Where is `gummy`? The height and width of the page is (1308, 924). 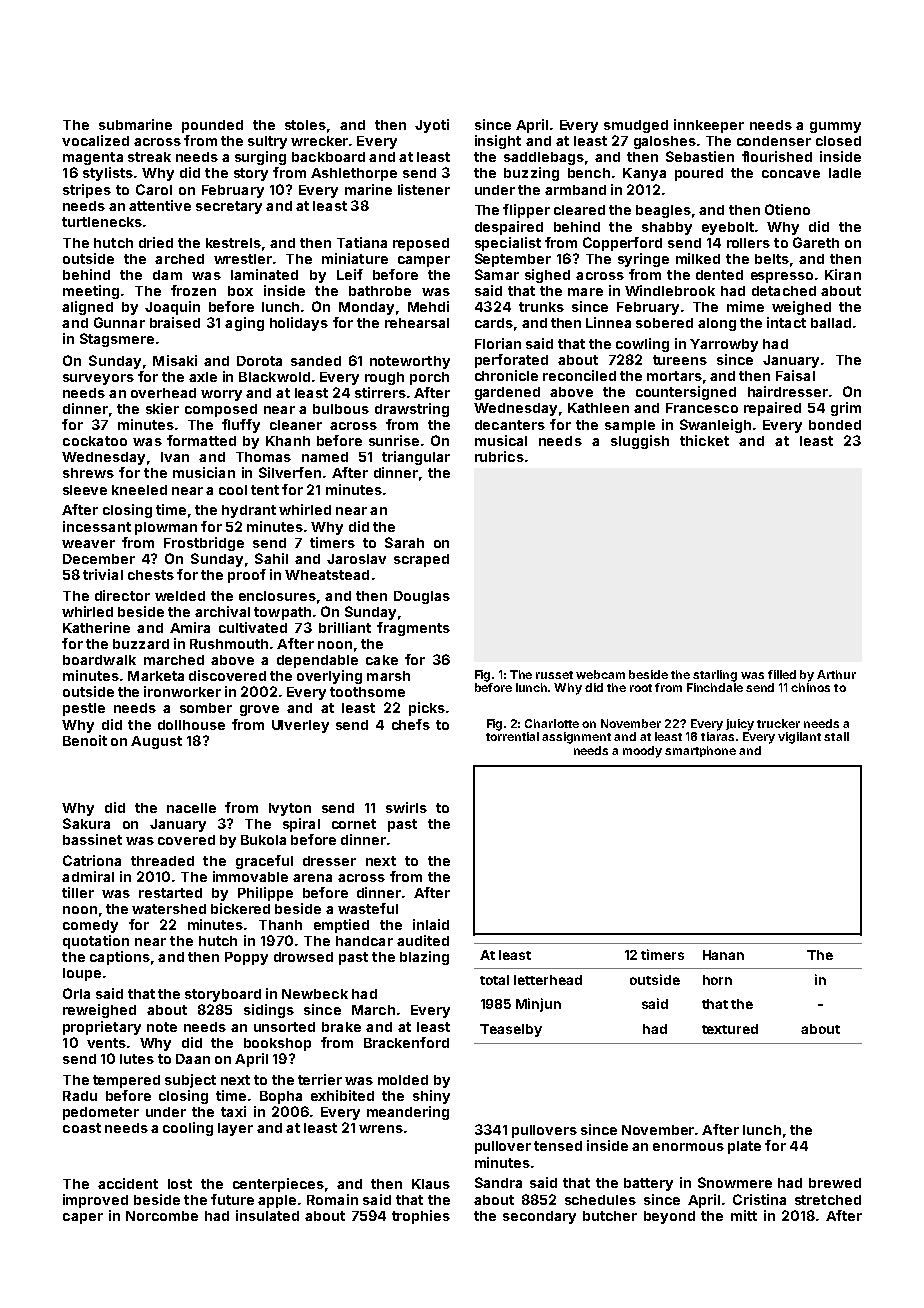
gummy is located at coordinates (835, 127).
